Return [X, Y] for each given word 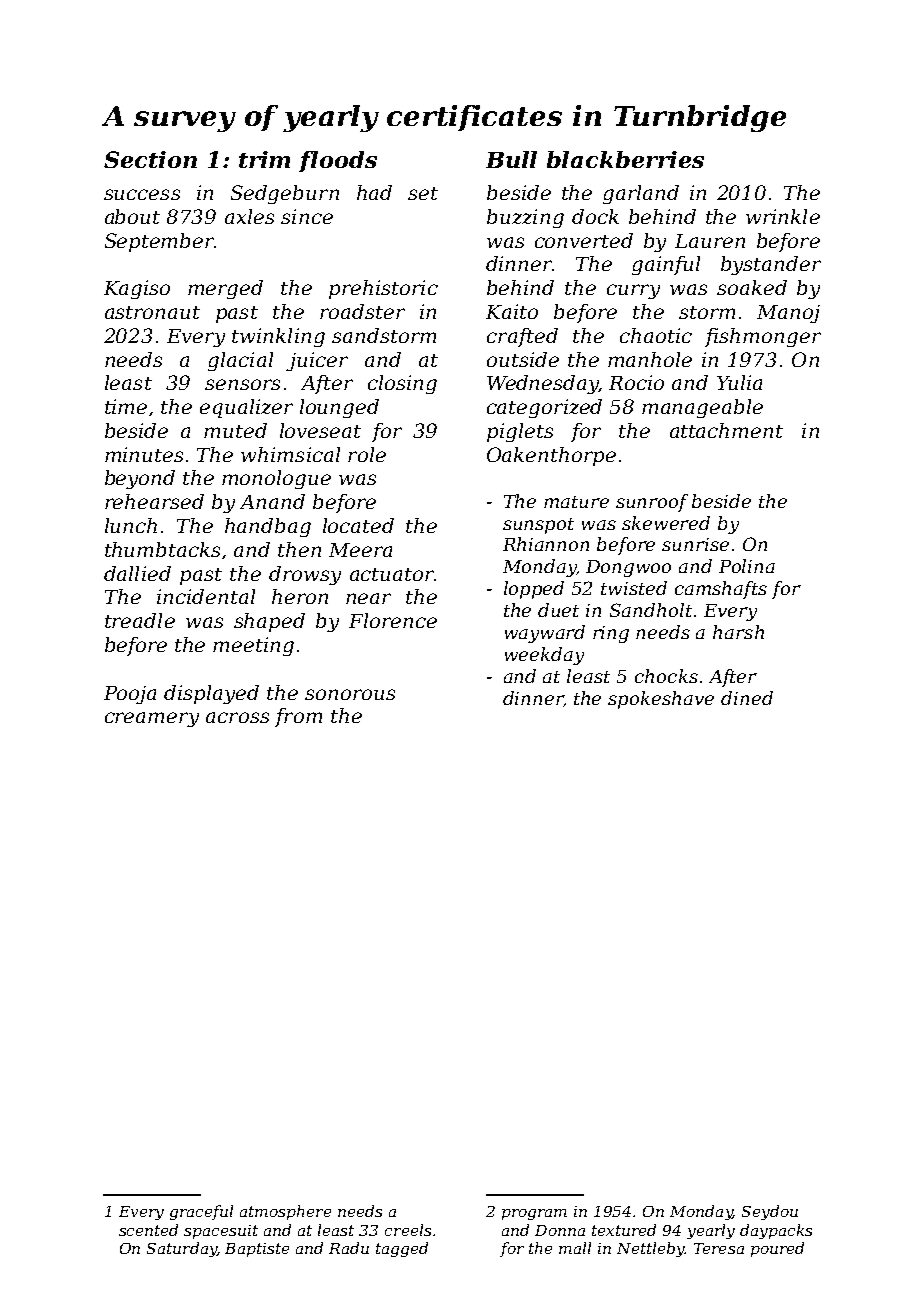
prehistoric [383, 289]
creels [408, 1230]
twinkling [278, 337]
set [423, 193]
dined [747, 698]
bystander [771, 265]
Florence [393, 620]
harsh [738, 632]
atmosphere [285, 1212]
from [298, 717]
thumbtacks [162, 549]
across [237, 717]
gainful [666, 265]
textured [624, 1230]
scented [148, 1230]
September [159, 242]
